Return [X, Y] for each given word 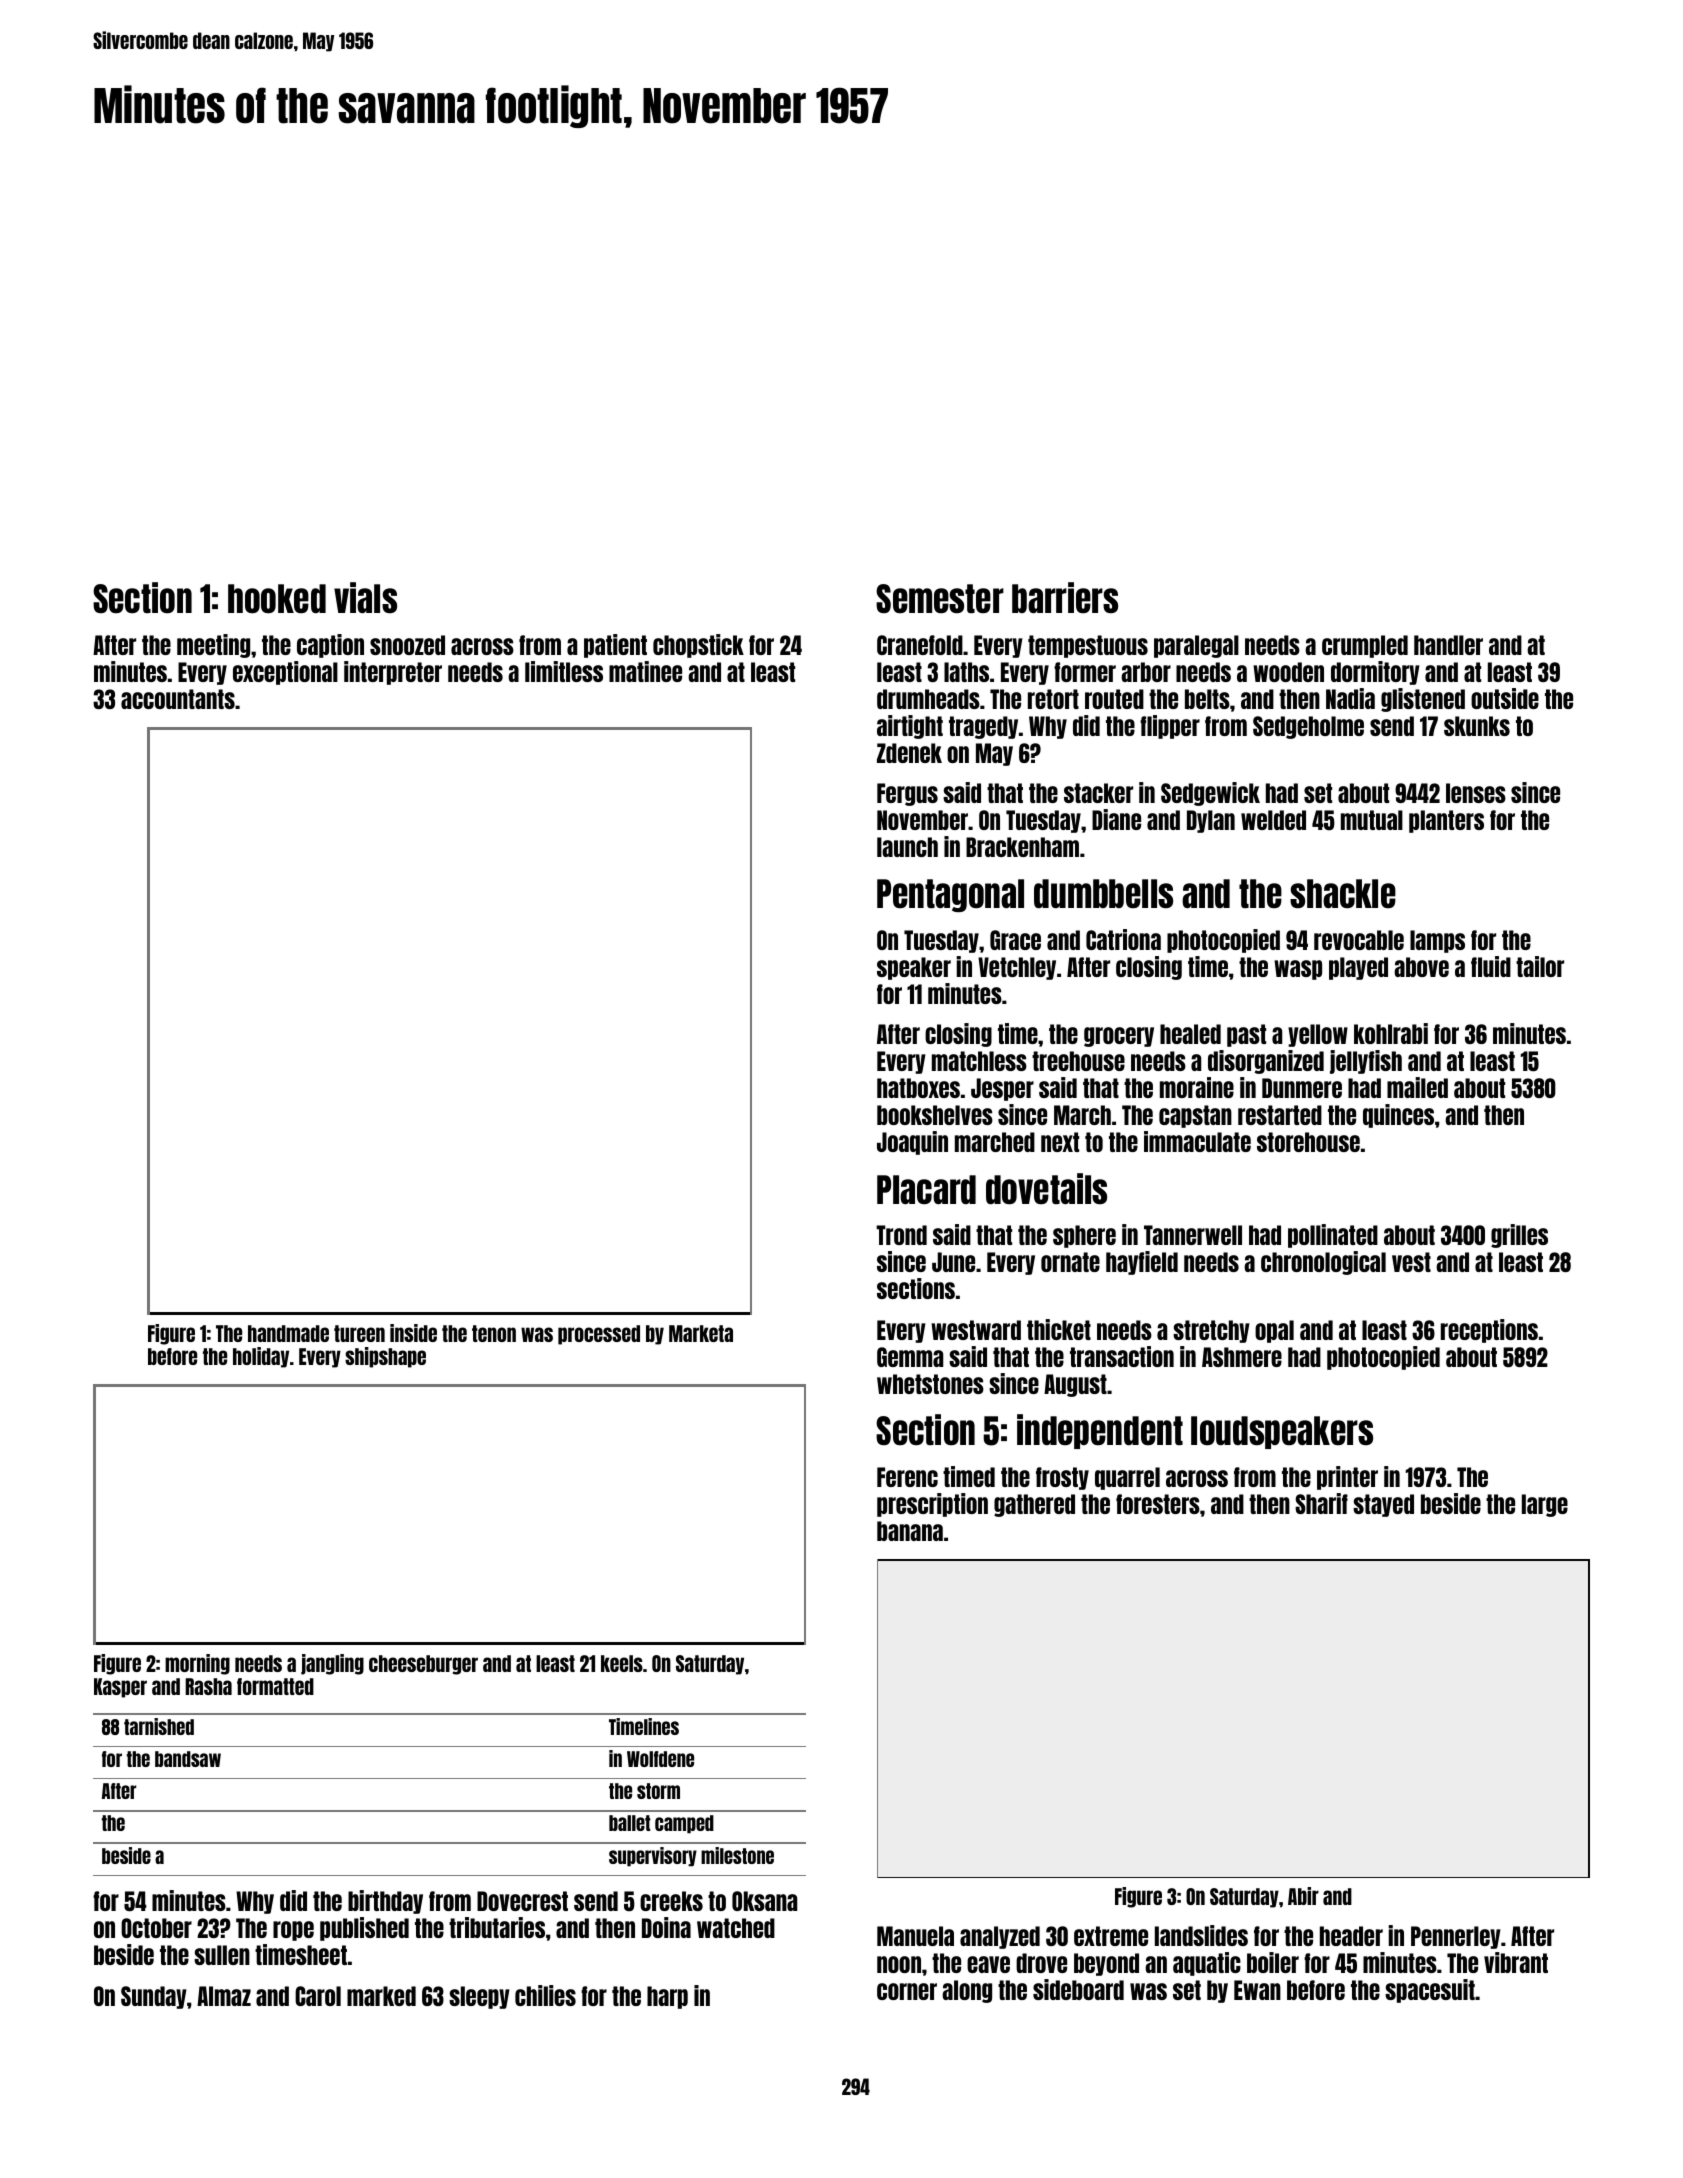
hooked [277, 598]
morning [197, 1664]
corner [907, 1991]
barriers [1065, 597]
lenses [1476, 793]
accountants [178, 699]
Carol [318, 1996]
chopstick [698, 646]
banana [910, 1531]
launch [907, 847]
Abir [1303, 1896]
